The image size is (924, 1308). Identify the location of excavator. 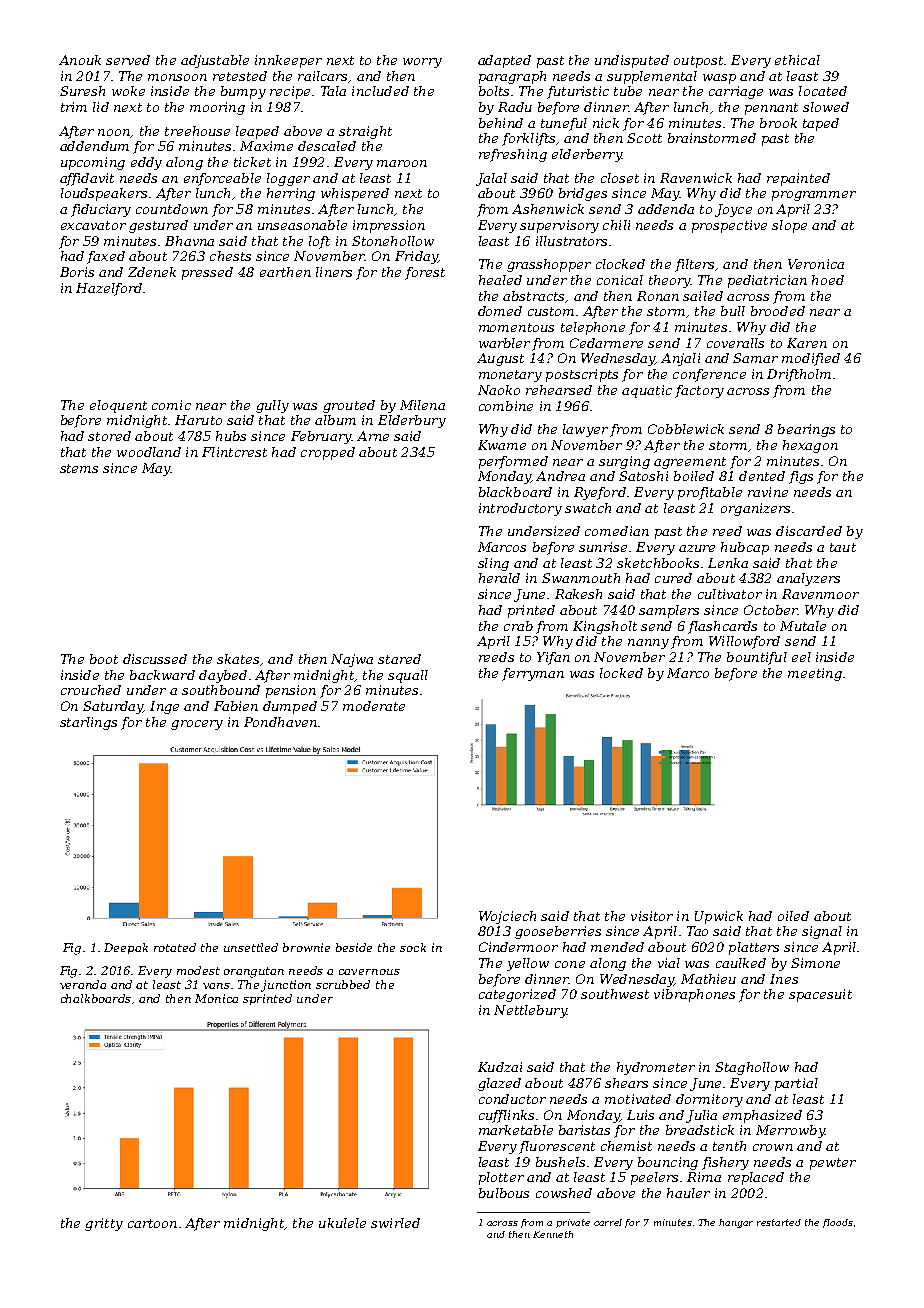
(93, 225).
